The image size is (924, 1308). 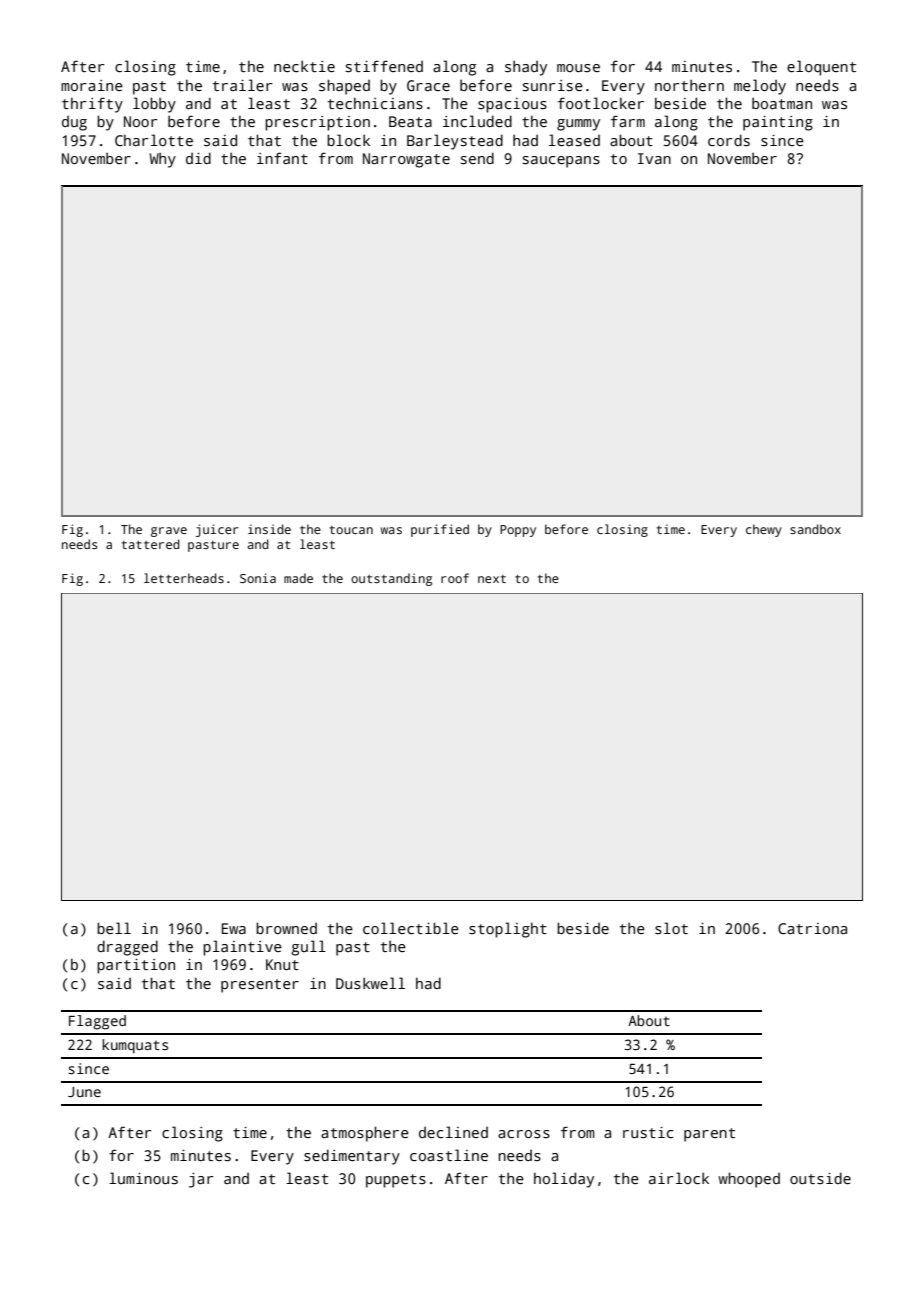 I want to click on luminous, so click(x=143, y=1178).
